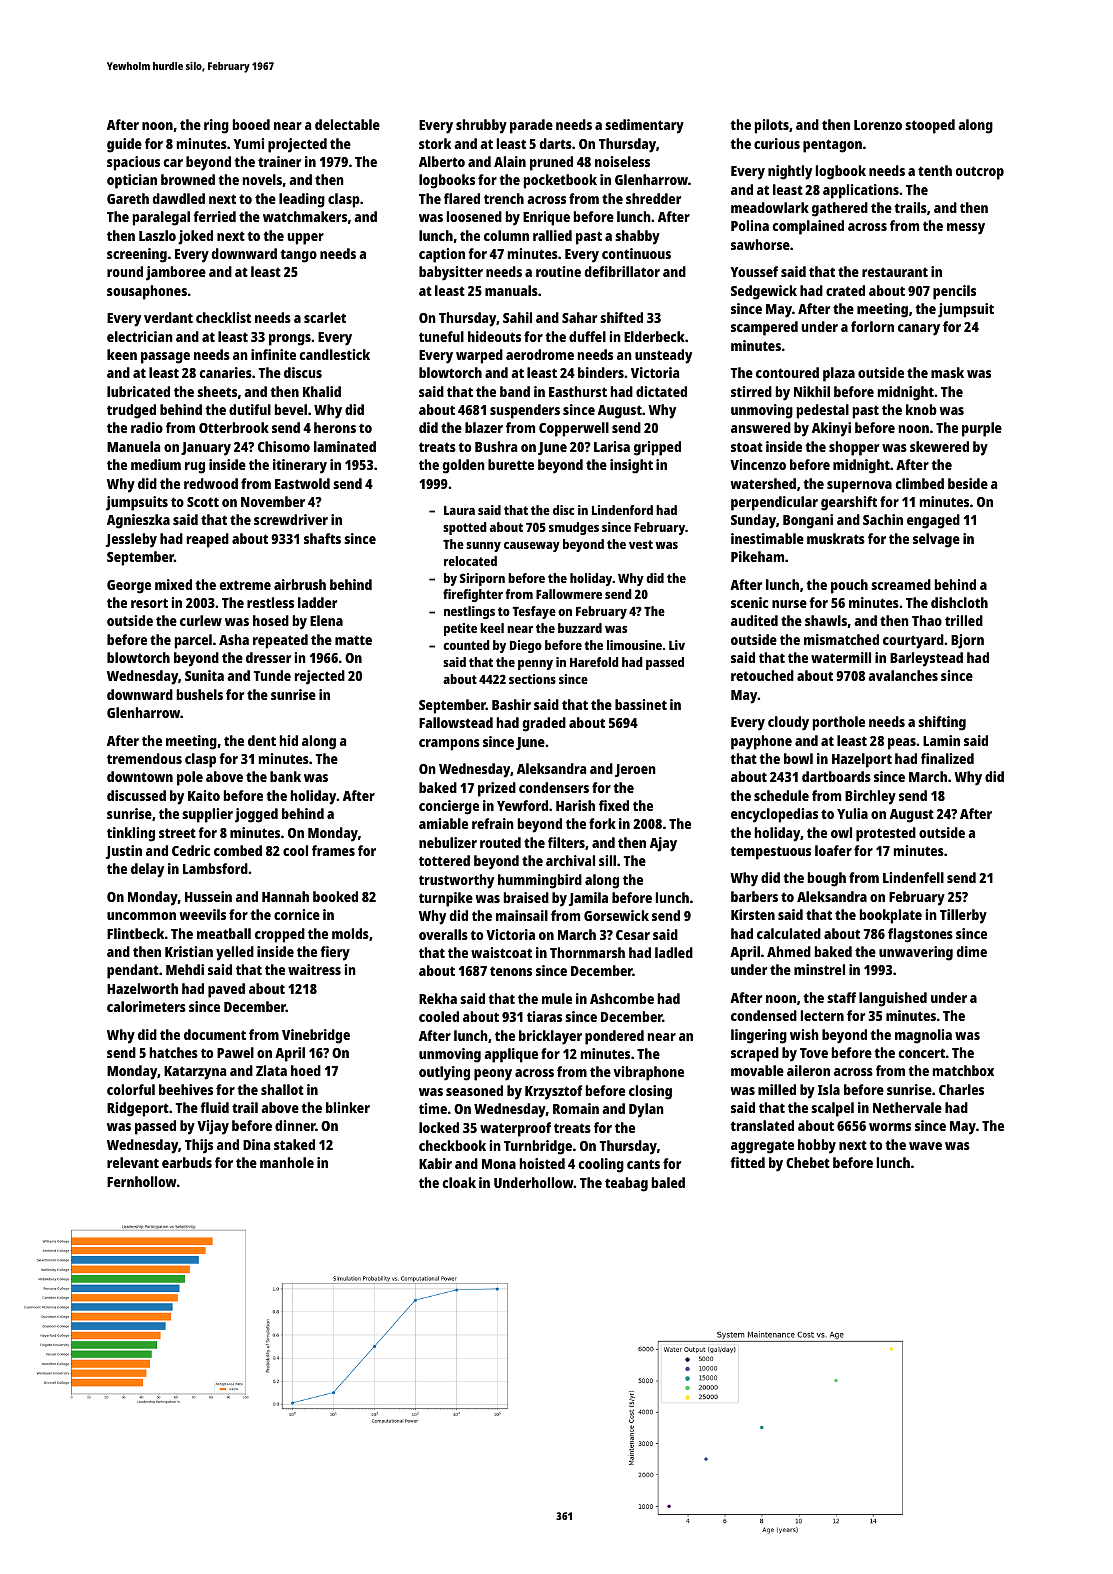  Describe the element at coordinates (823, 411) in the document. I see `pedestal` at that location.
